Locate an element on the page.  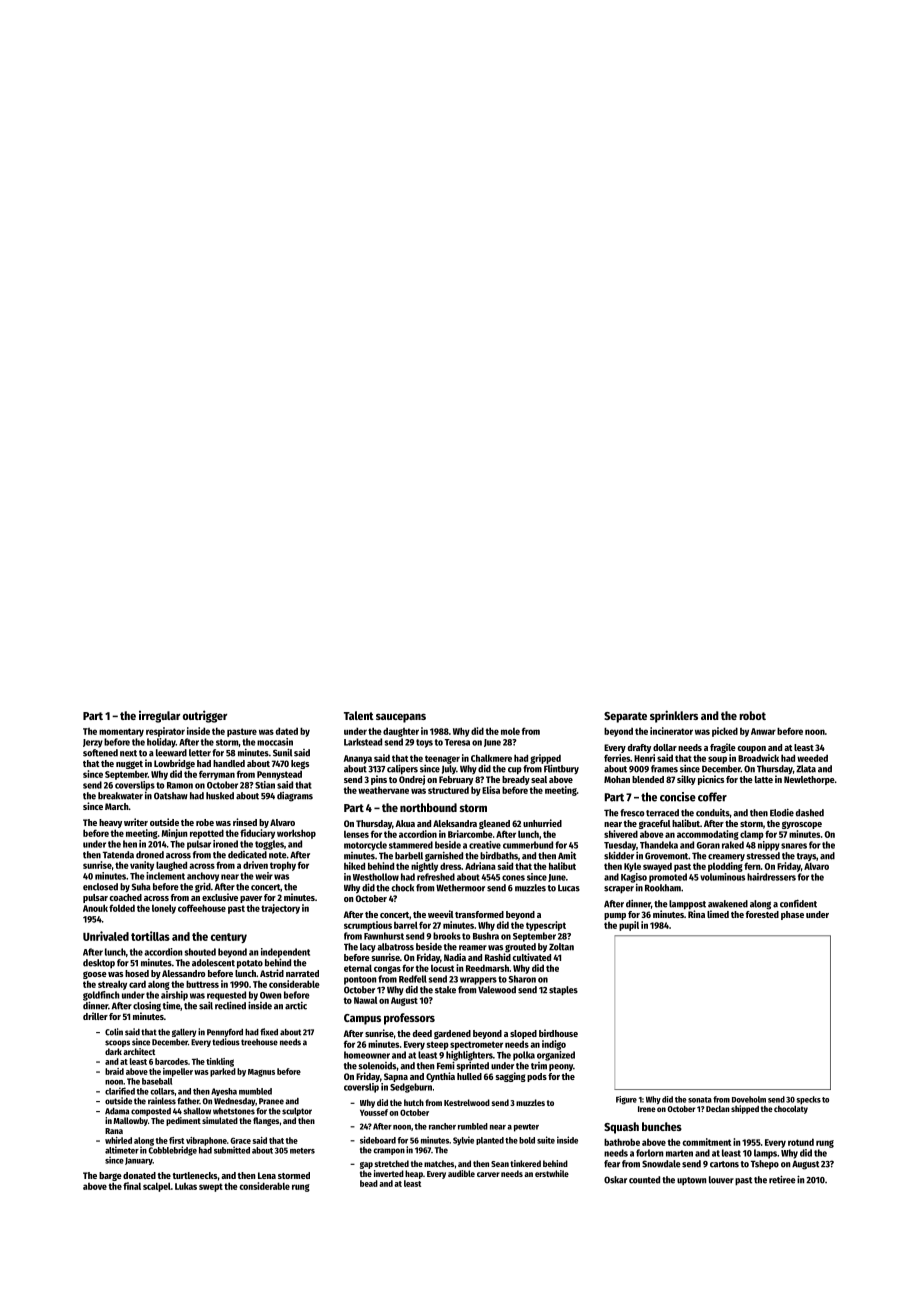
cummerbund is located at coordinates (528, 845).
